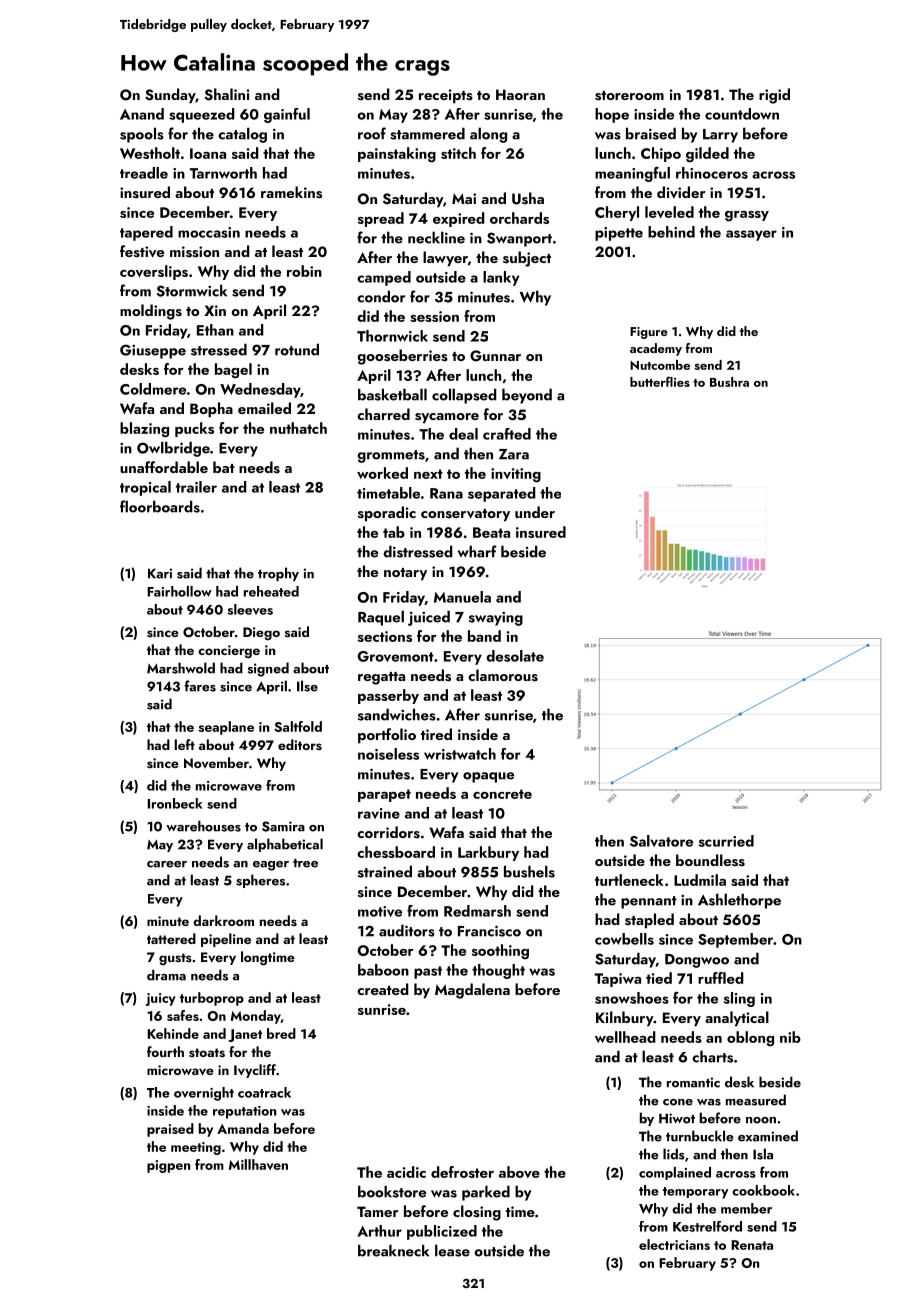 This screenshot has width=924, height=1308. What do you see at coordinates (168, 1166) in the screenshot?
I see `pigpen` at bounding box center [168, 1166].
